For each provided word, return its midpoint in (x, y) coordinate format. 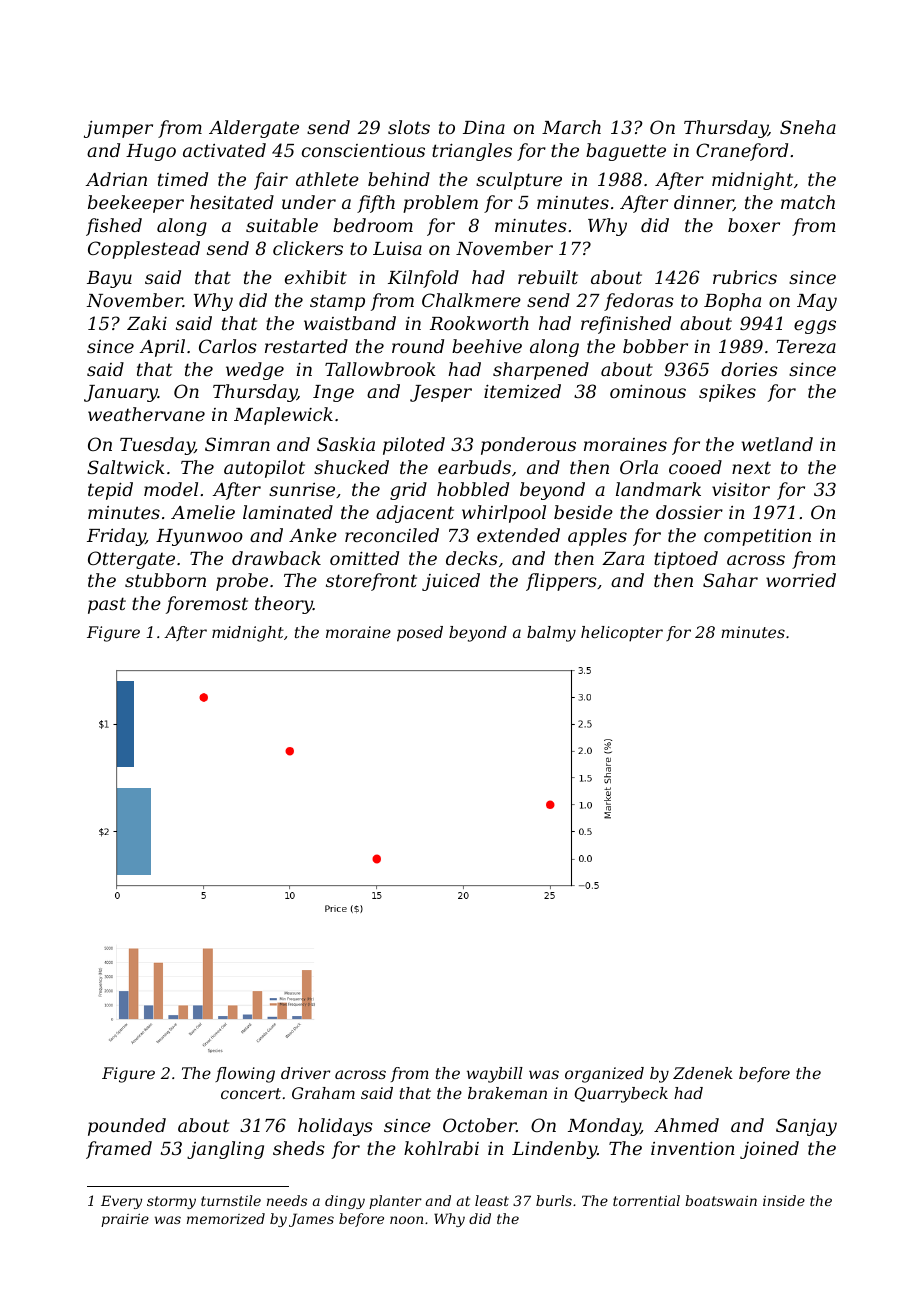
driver (305, 1073)
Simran (237, 444)
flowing (245, 1075)
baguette (626, 152)
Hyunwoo (199, 537)
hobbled (473, 489)
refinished (626, 325)
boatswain (721, 1200)
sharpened (541, 371)
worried (801, 580)
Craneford (742, 152)
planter (395, 1202)
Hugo (151, 152)
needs (287, 1200)
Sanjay (806, 1127)
